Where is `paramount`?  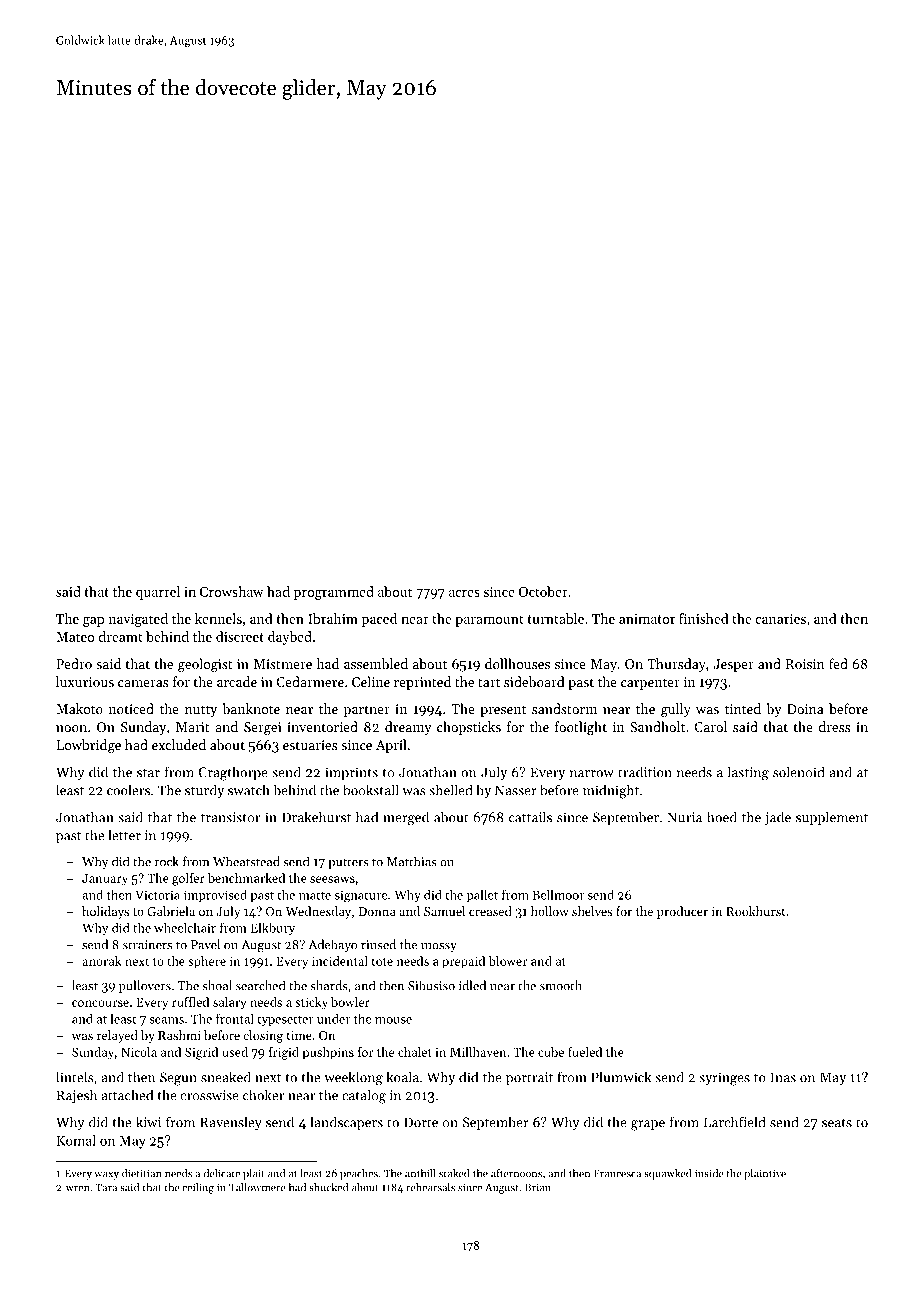 paramount is located at coordinates (489, 621).
